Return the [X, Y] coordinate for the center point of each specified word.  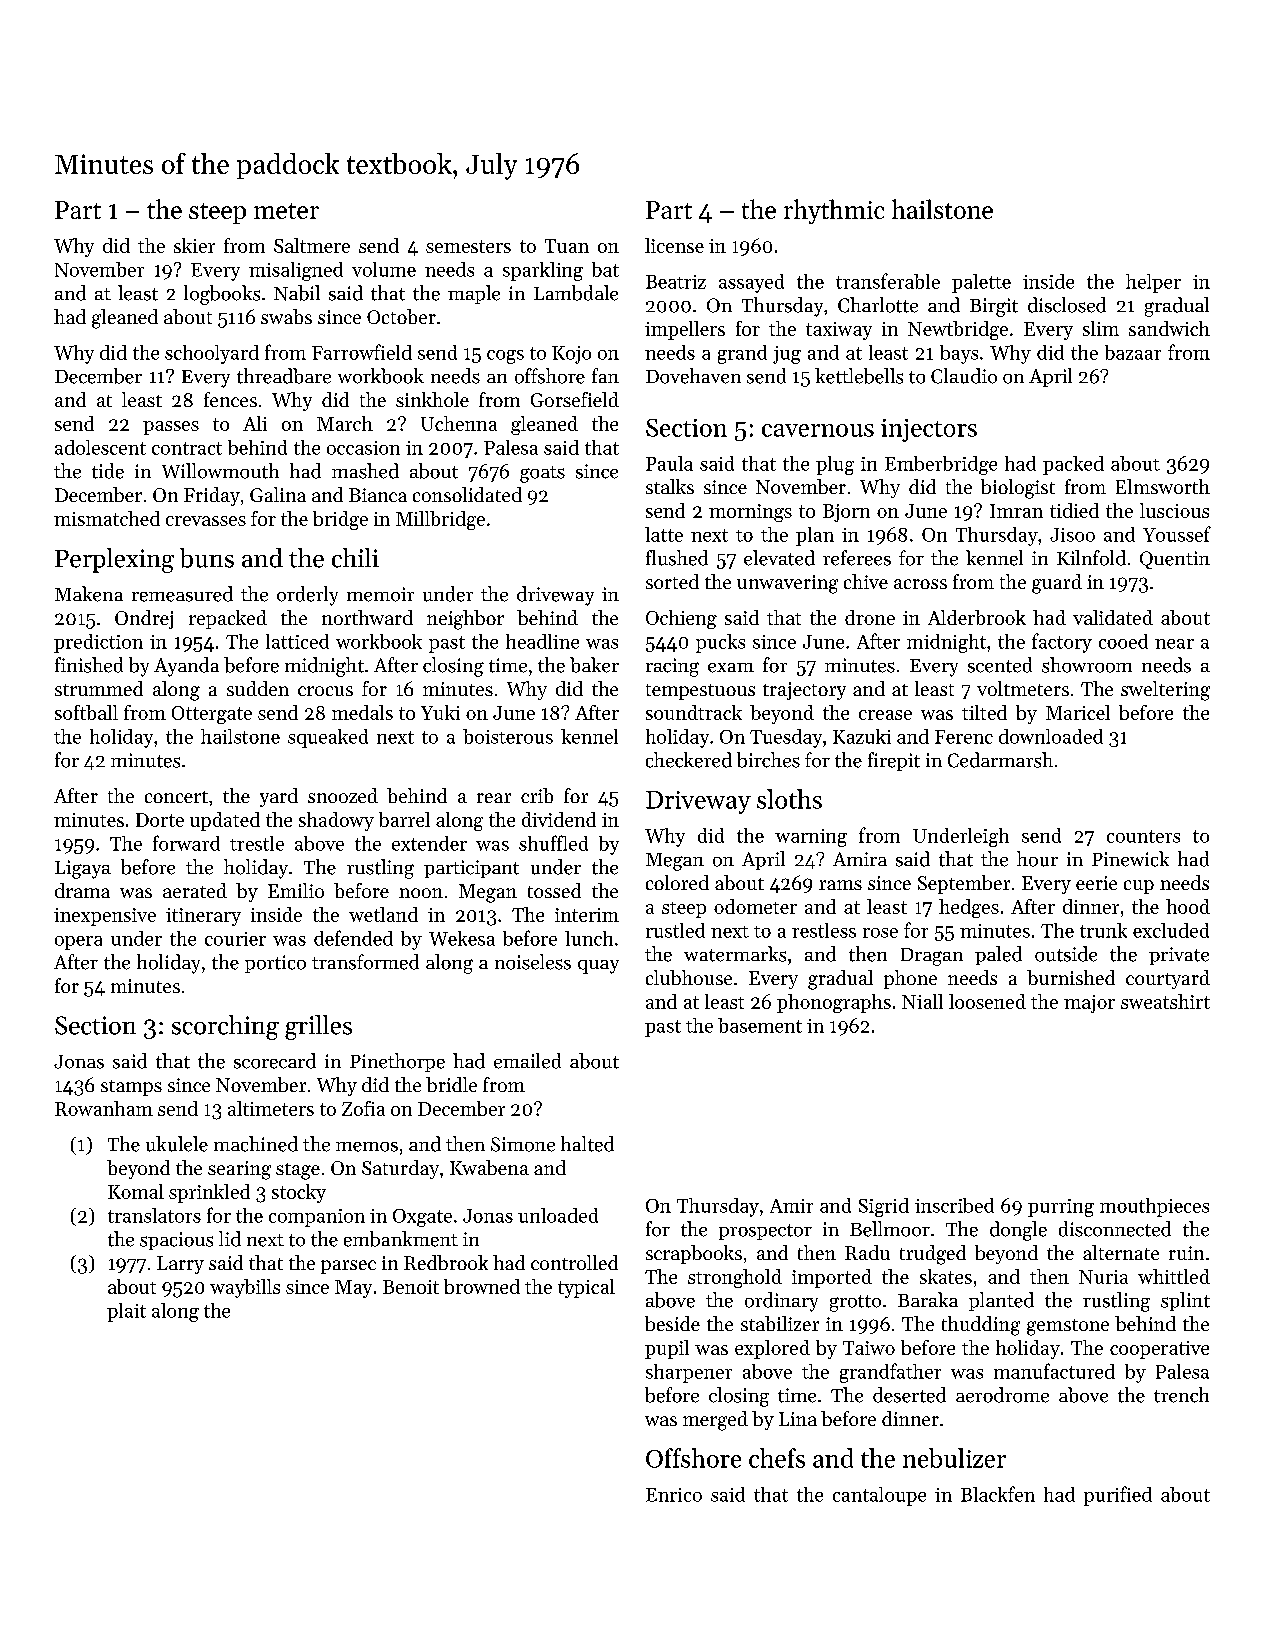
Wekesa [462, 938]
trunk [1103, 930]
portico [275, 964]
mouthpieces [1154, 1207]
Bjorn [846, 513]
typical [586, 1288]
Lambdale [576, 293]
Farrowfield [362, 352]
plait [126, 1312]
